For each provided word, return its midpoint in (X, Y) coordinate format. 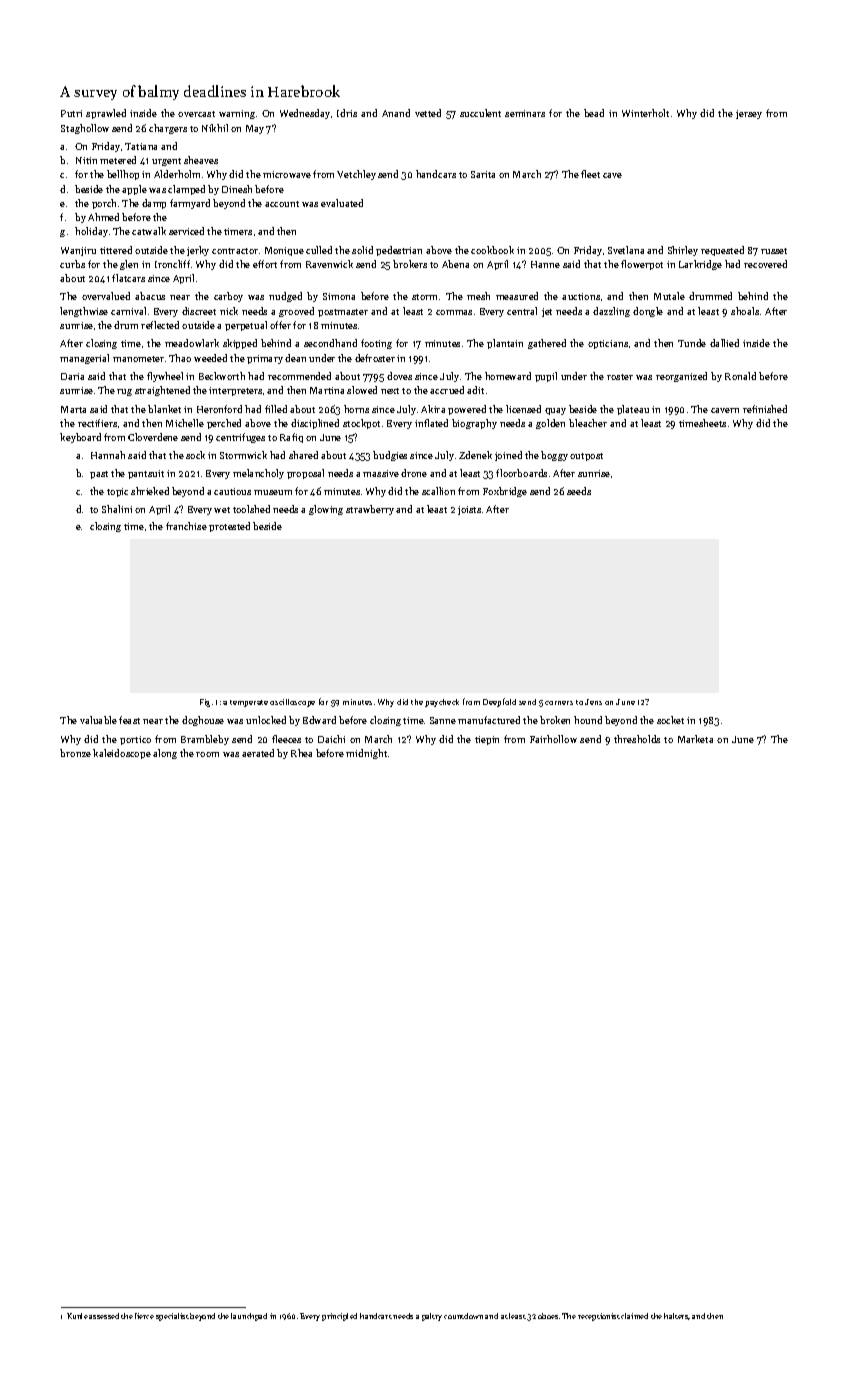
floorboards (521, 473)
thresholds (637, 739)
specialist (172, 1317)
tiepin (487, 740)
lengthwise (84, 312)
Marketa (695, 739)
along (165, 754)
